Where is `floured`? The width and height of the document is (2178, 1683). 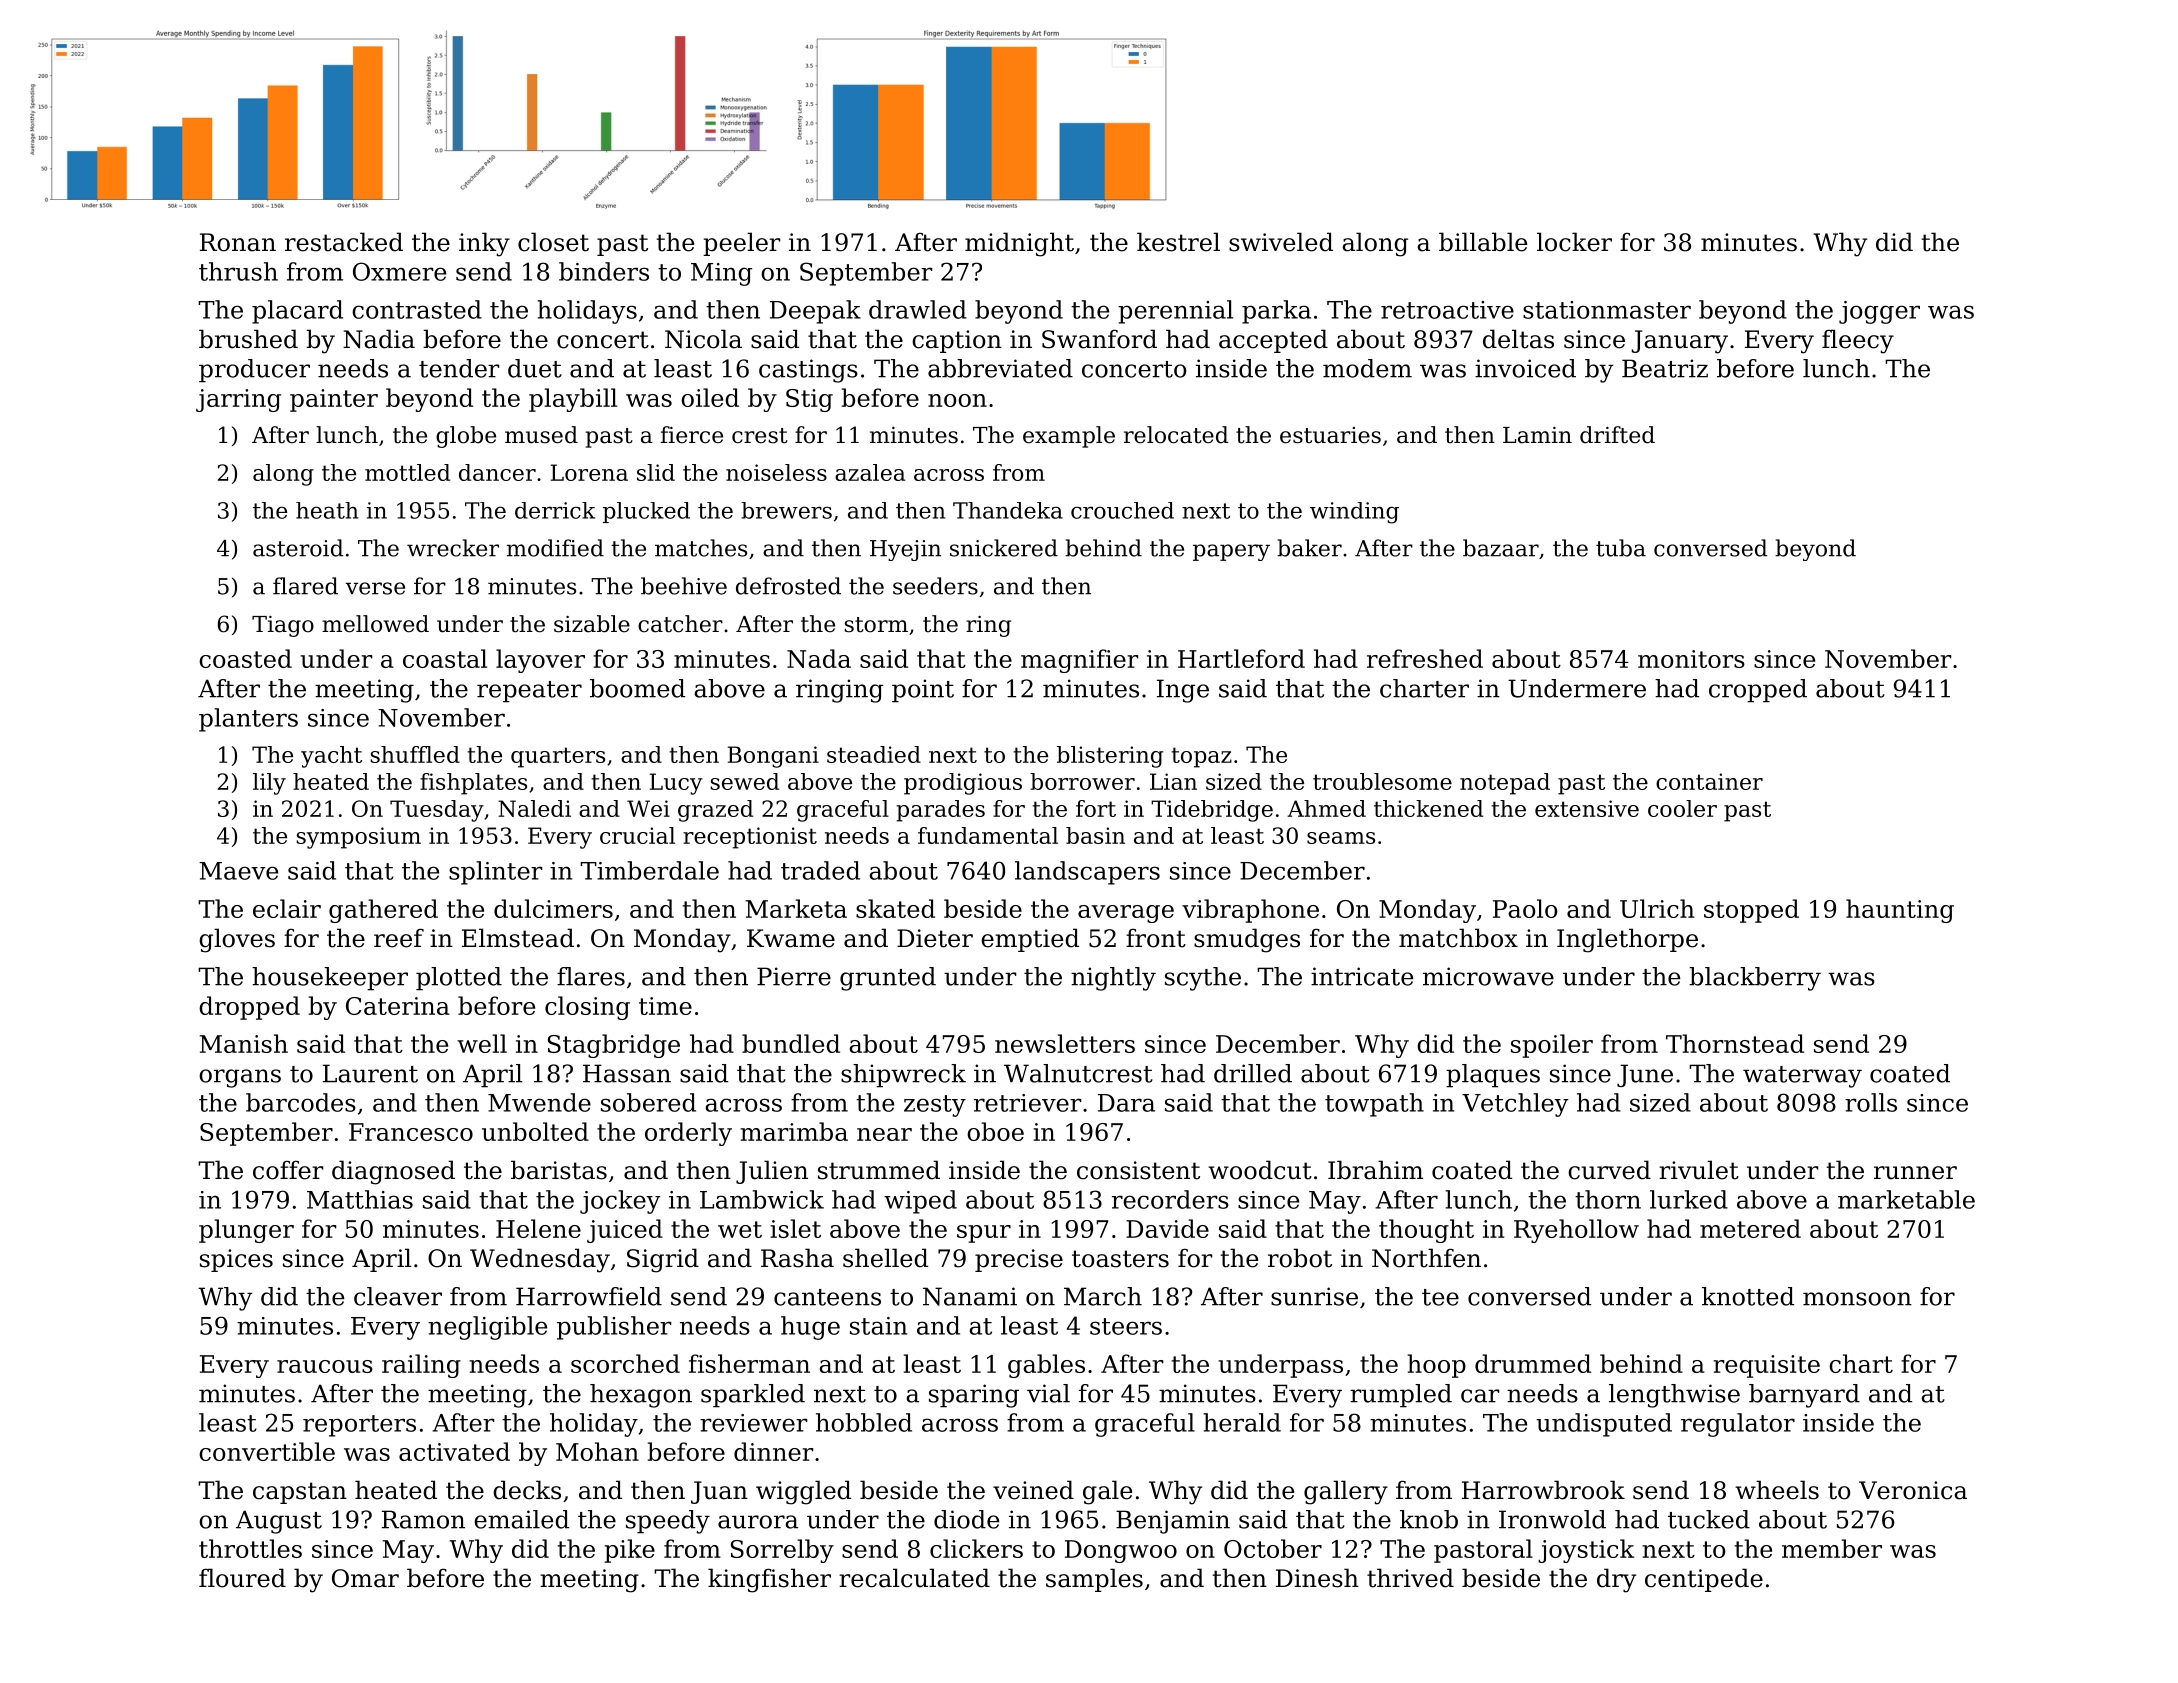
floured is located at coordinates (242, 1578).
